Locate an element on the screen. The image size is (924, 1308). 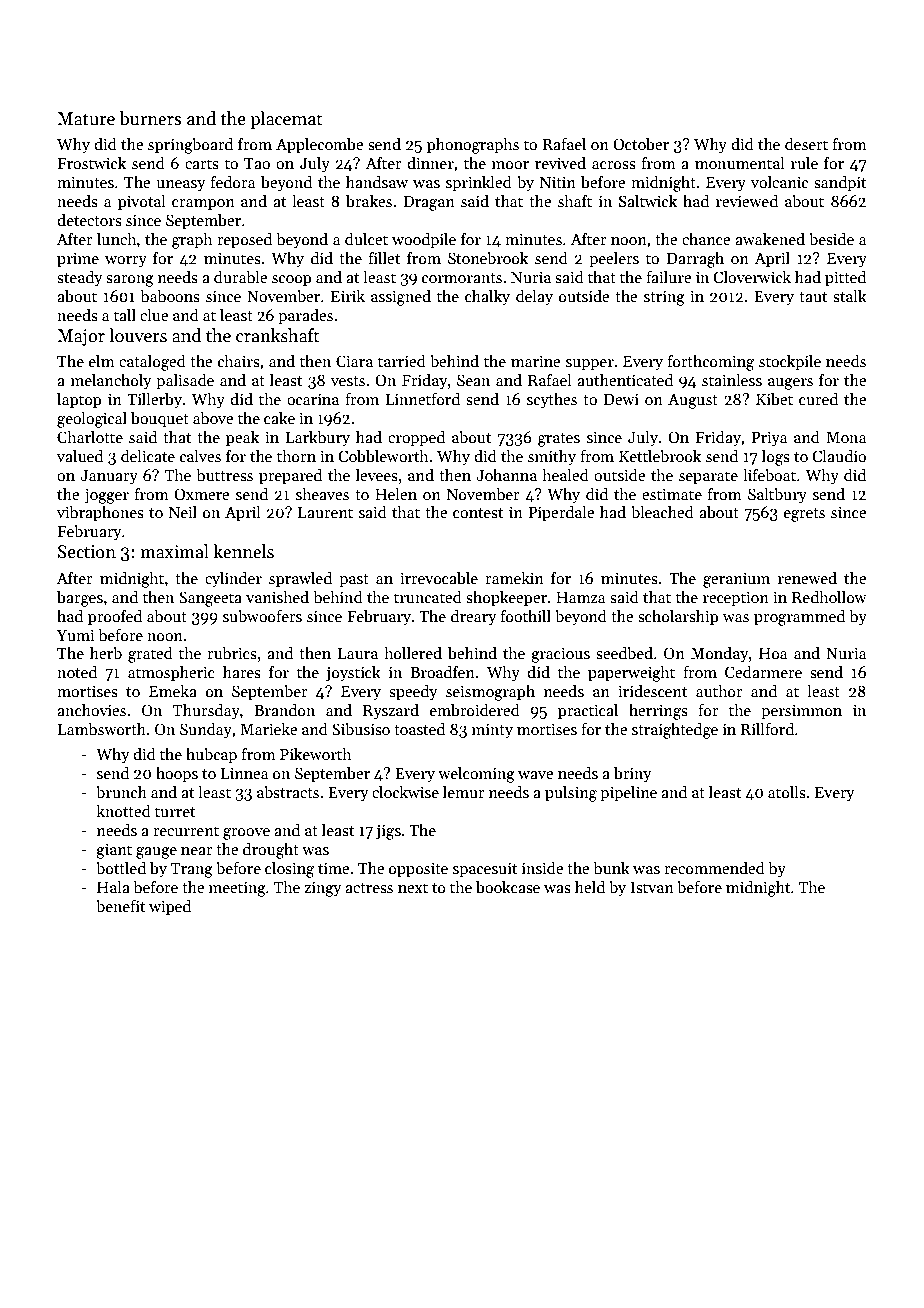
Lambsworth is located at coordinates (102, 729).
